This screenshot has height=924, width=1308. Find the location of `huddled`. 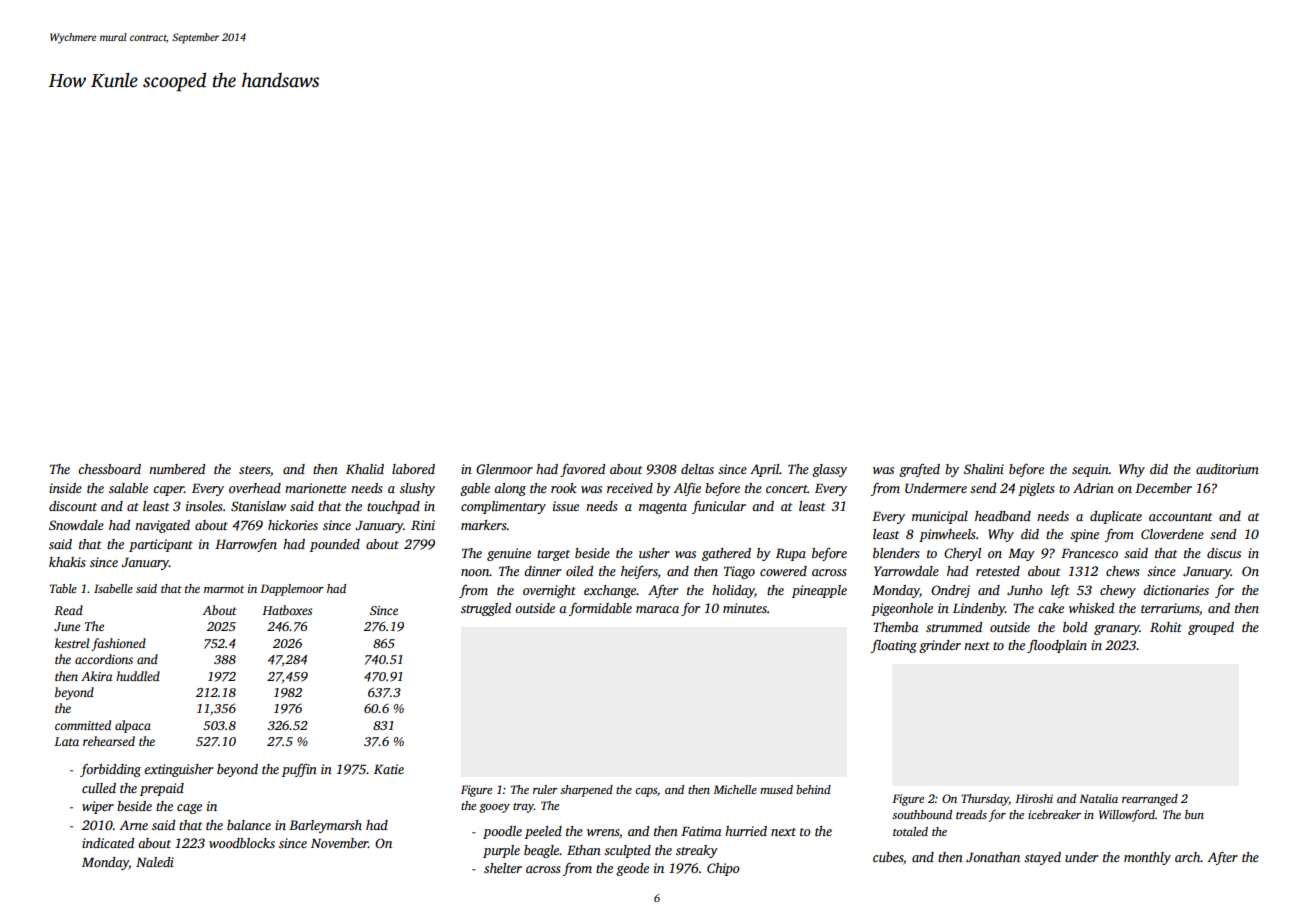

huddled is located at coordinates (138, 676).
